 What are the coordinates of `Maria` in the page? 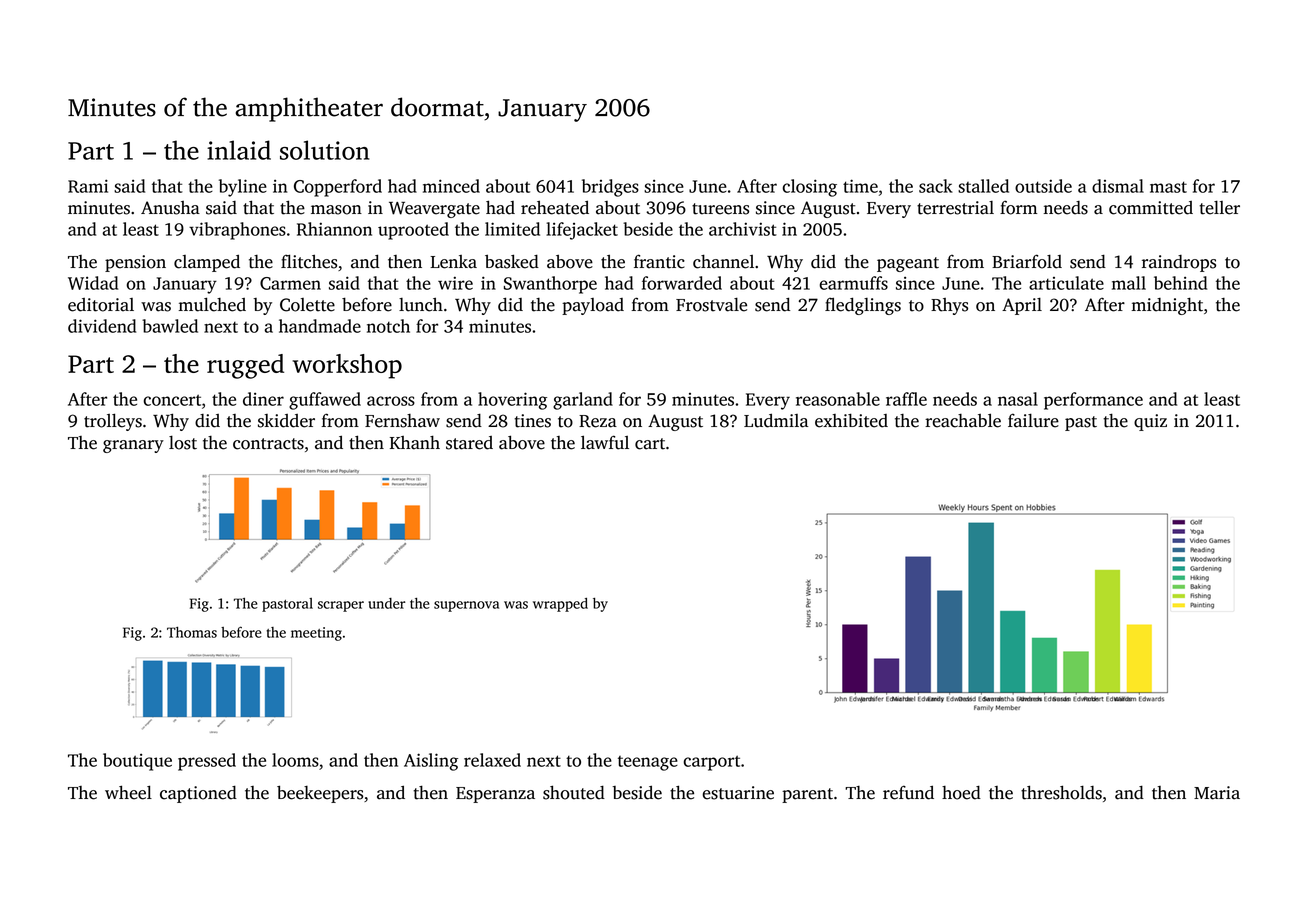 It's located at (1217, 793).
